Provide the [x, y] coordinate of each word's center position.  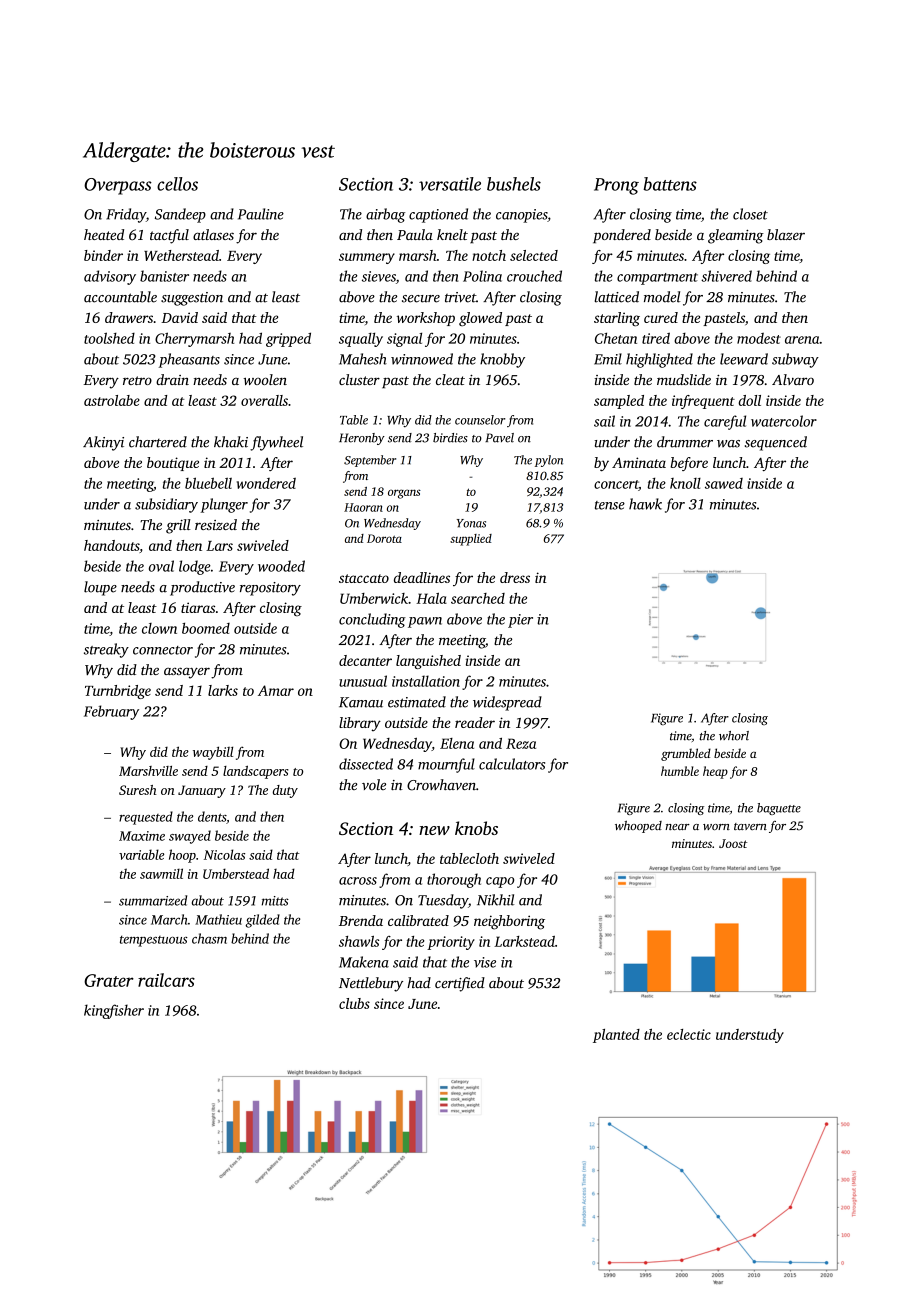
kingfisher [114, 1011]
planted [616, 1036]
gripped [288, 339]
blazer [786, 234]
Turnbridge [118, 692]
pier [520, 621]
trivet [460, 297]
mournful [446, 765]
